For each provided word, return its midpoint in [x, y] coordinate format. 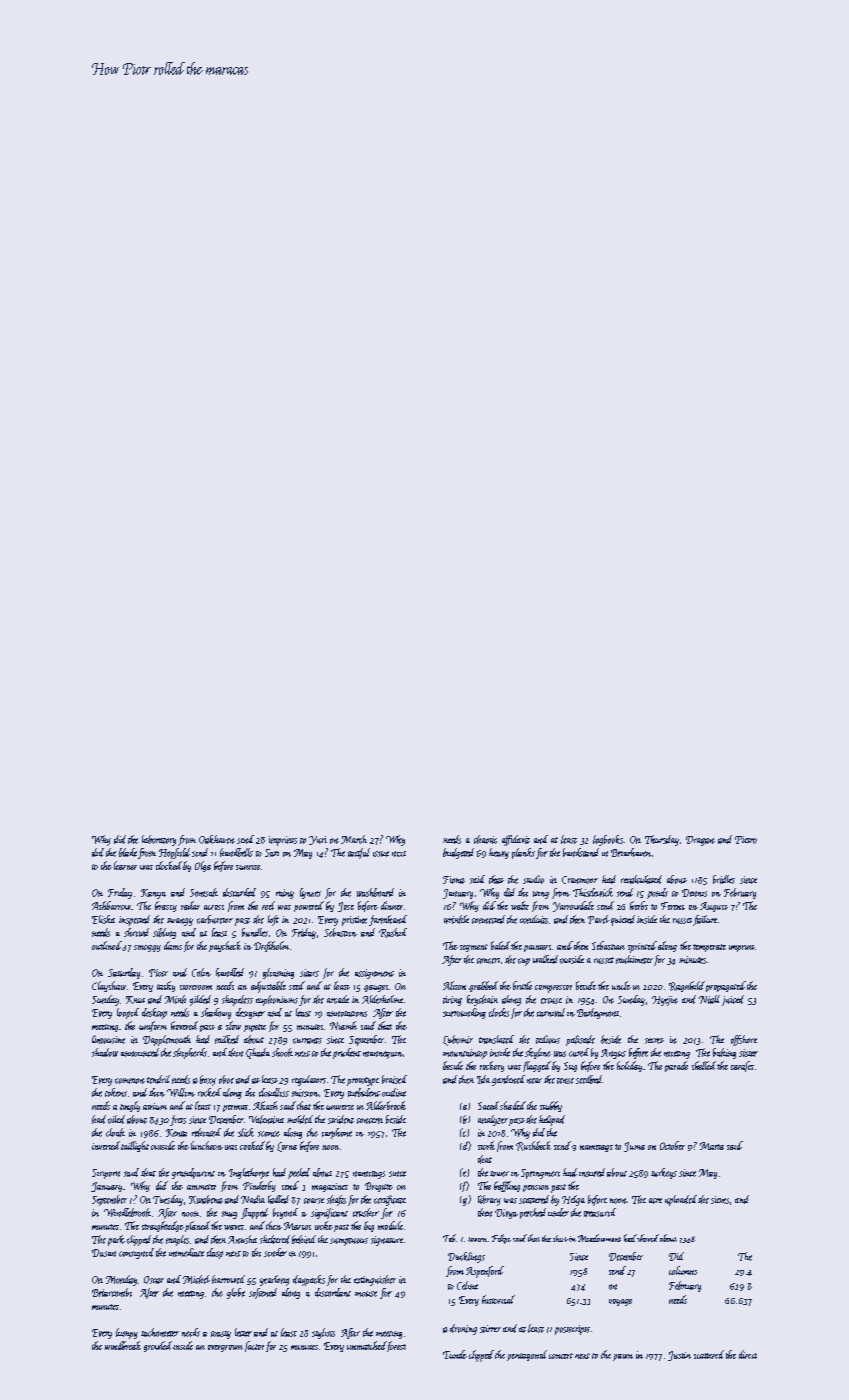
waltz [520, 905]
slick [246, 1132]
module [390, 1225]
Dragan [700, 841]
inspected [134, 920]
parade [676, 1066]
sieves [720, 1200]
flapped [254, 1213]
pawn [623, 1357]
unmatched [367, 1345]
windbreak [123, 1345]
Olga [203, 866]
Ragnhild [687, 986]
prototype [363, 1081]
